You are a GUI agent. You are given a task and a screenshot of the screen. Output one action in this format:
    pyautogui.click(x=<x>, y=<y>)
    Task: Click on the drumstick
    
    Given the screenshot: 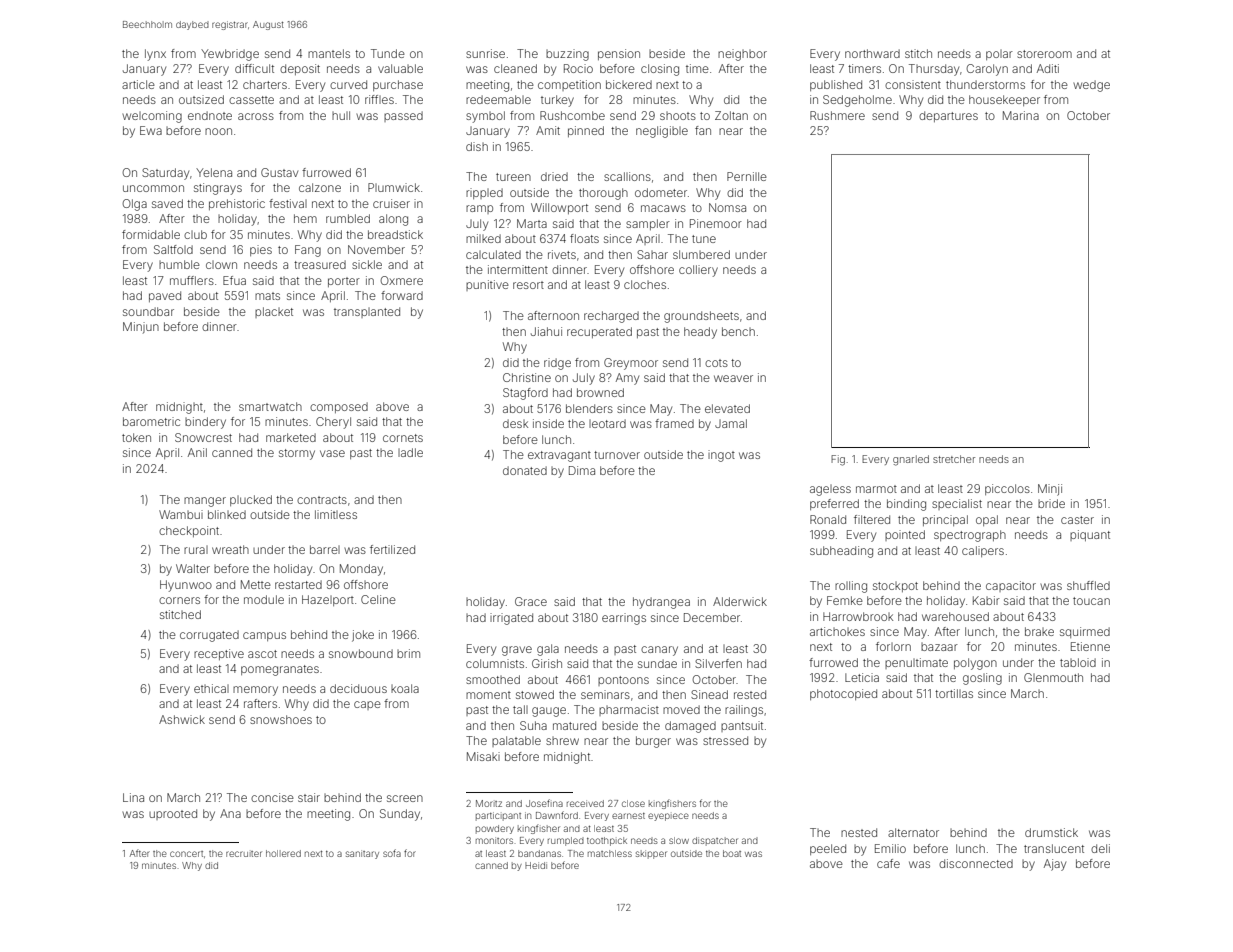 What is the action you would take?
    pyautogui.click(x=1051, y=832)
